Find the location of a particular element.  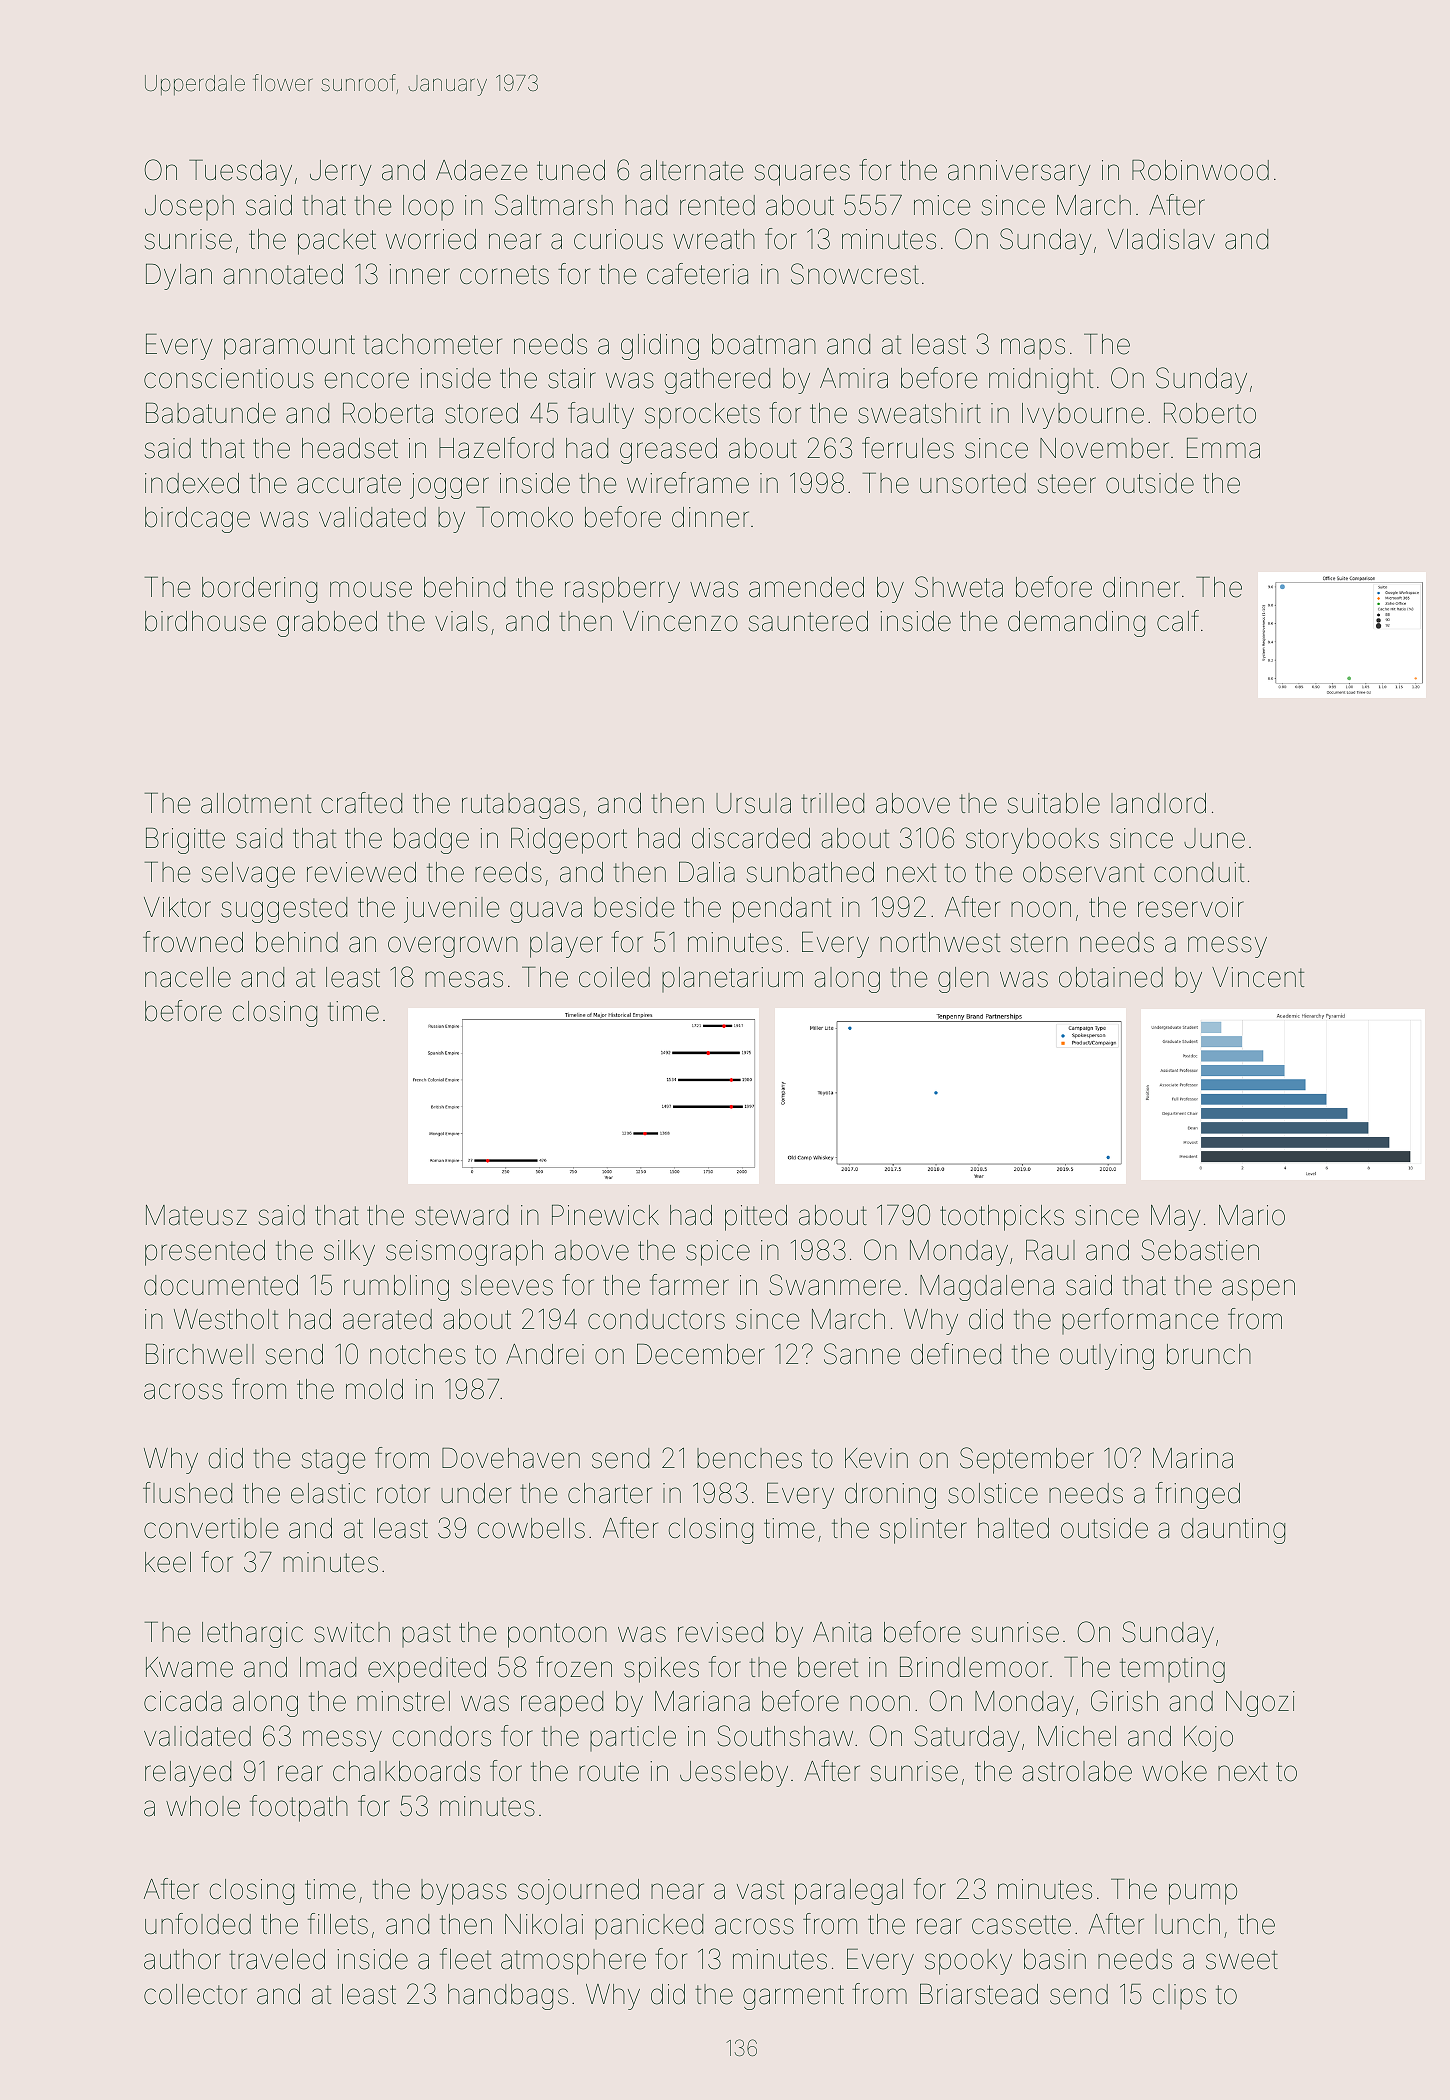

Brigitte is located at coordinates (185, 841).
